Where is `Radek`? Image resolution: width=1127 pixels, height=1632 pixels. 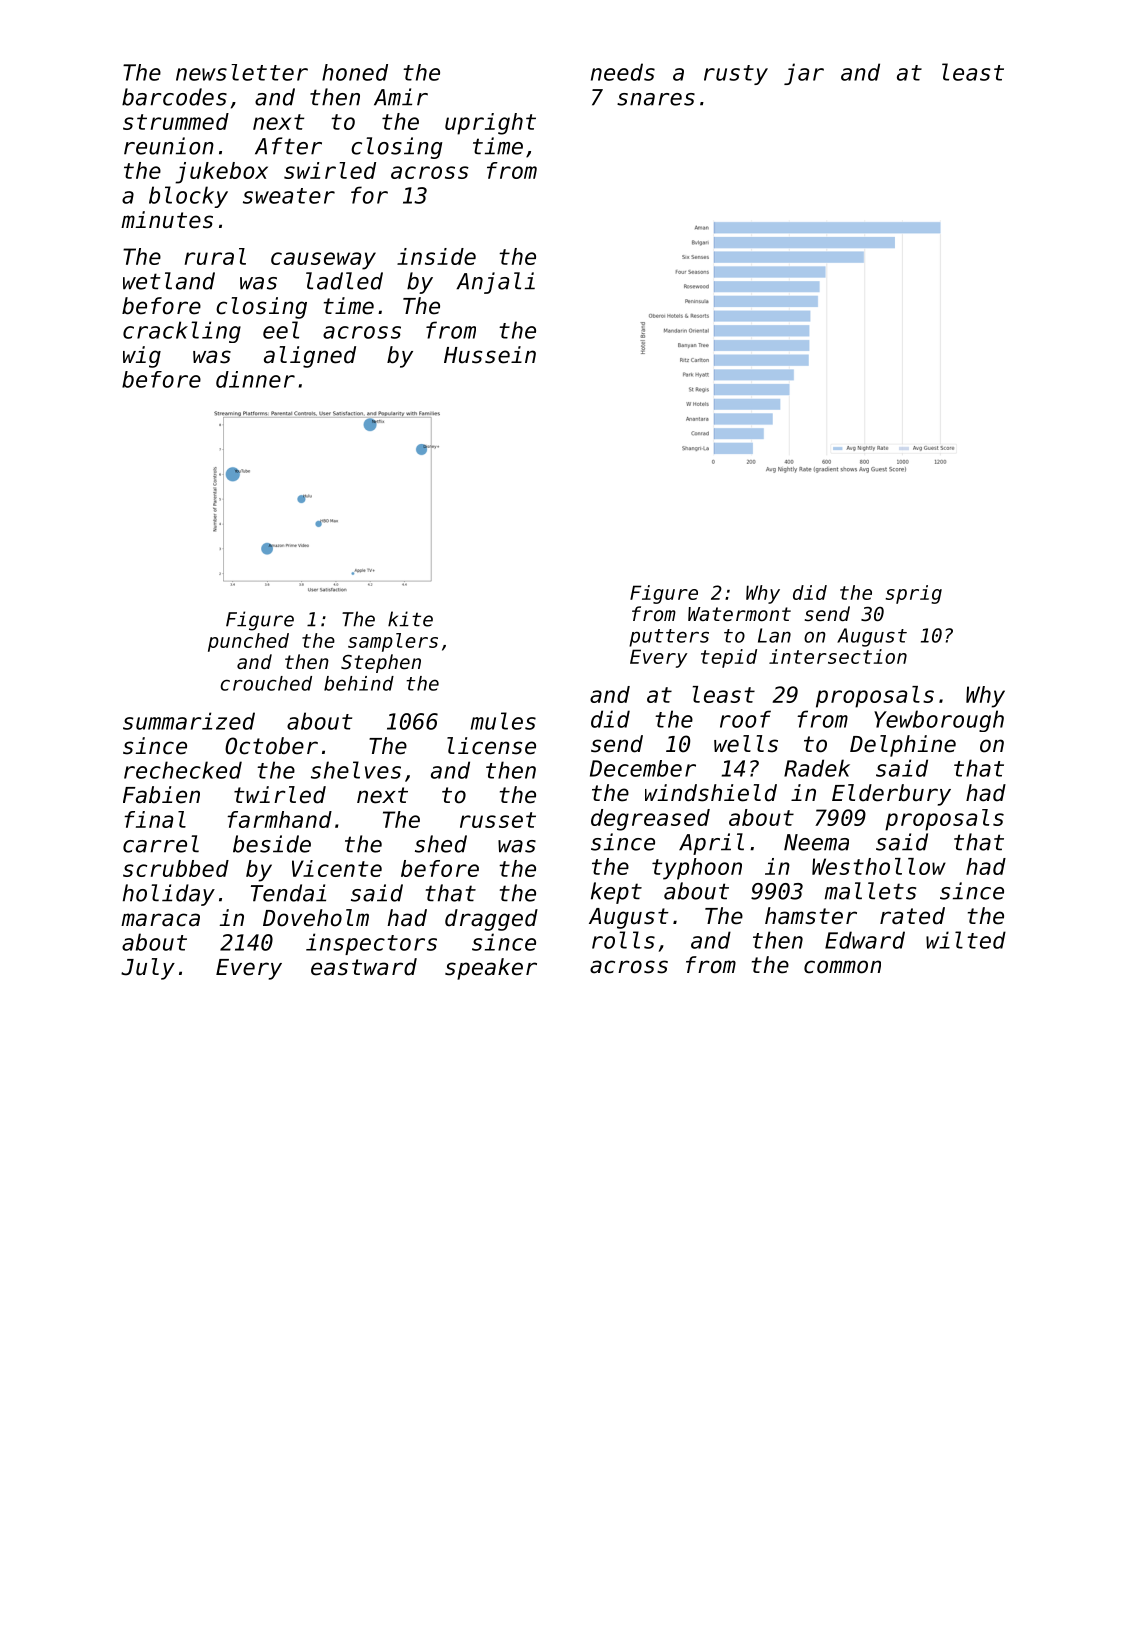
Radek is located at coordinates (817, 768).
